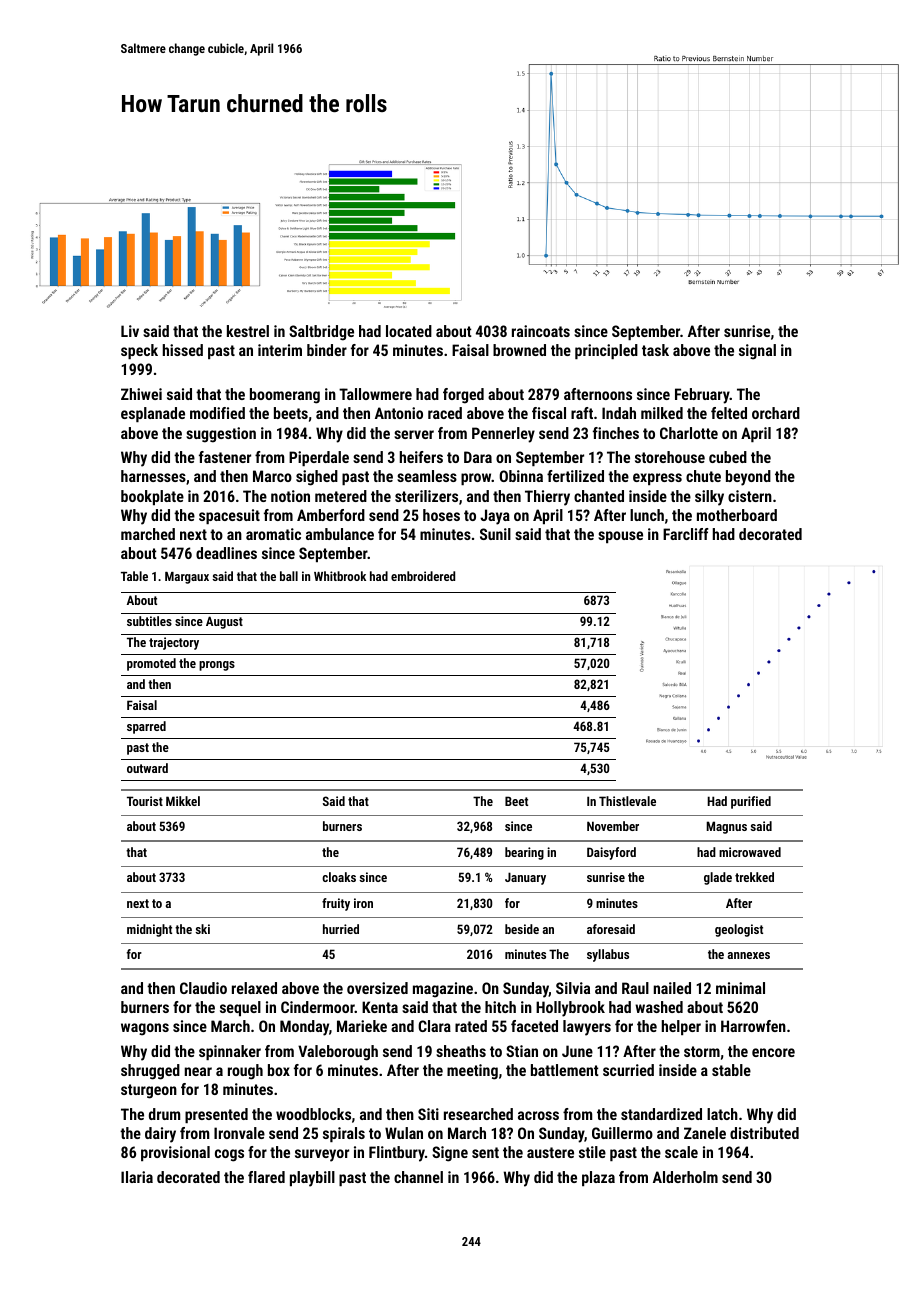  Describe the element at coordinates (627, 801) in the screenshot. I see `Thistlevale` at that location.
